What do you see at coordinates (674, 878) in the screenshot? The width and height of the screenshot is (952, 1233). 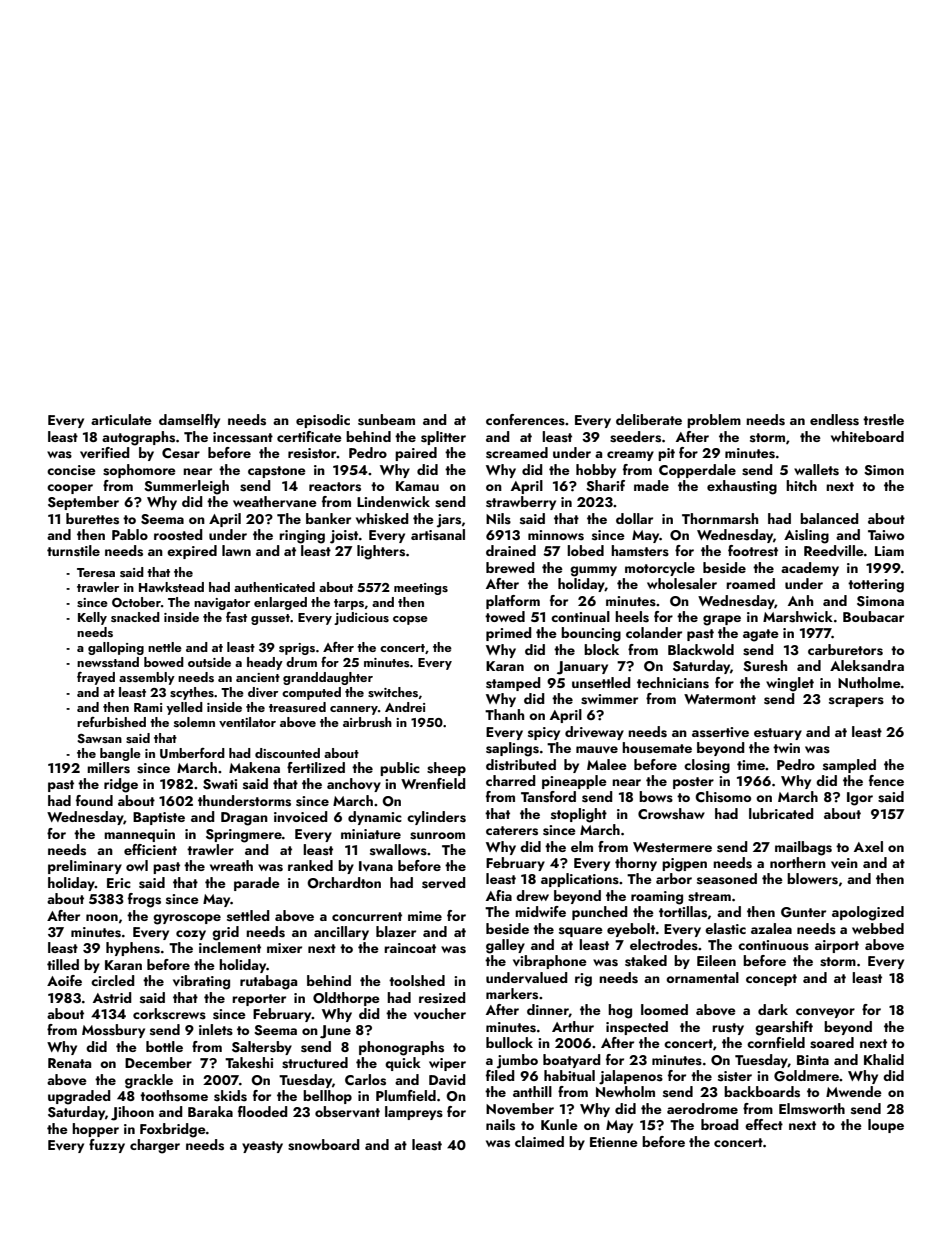 I see `arbor` at bounding box center [674, 878].
